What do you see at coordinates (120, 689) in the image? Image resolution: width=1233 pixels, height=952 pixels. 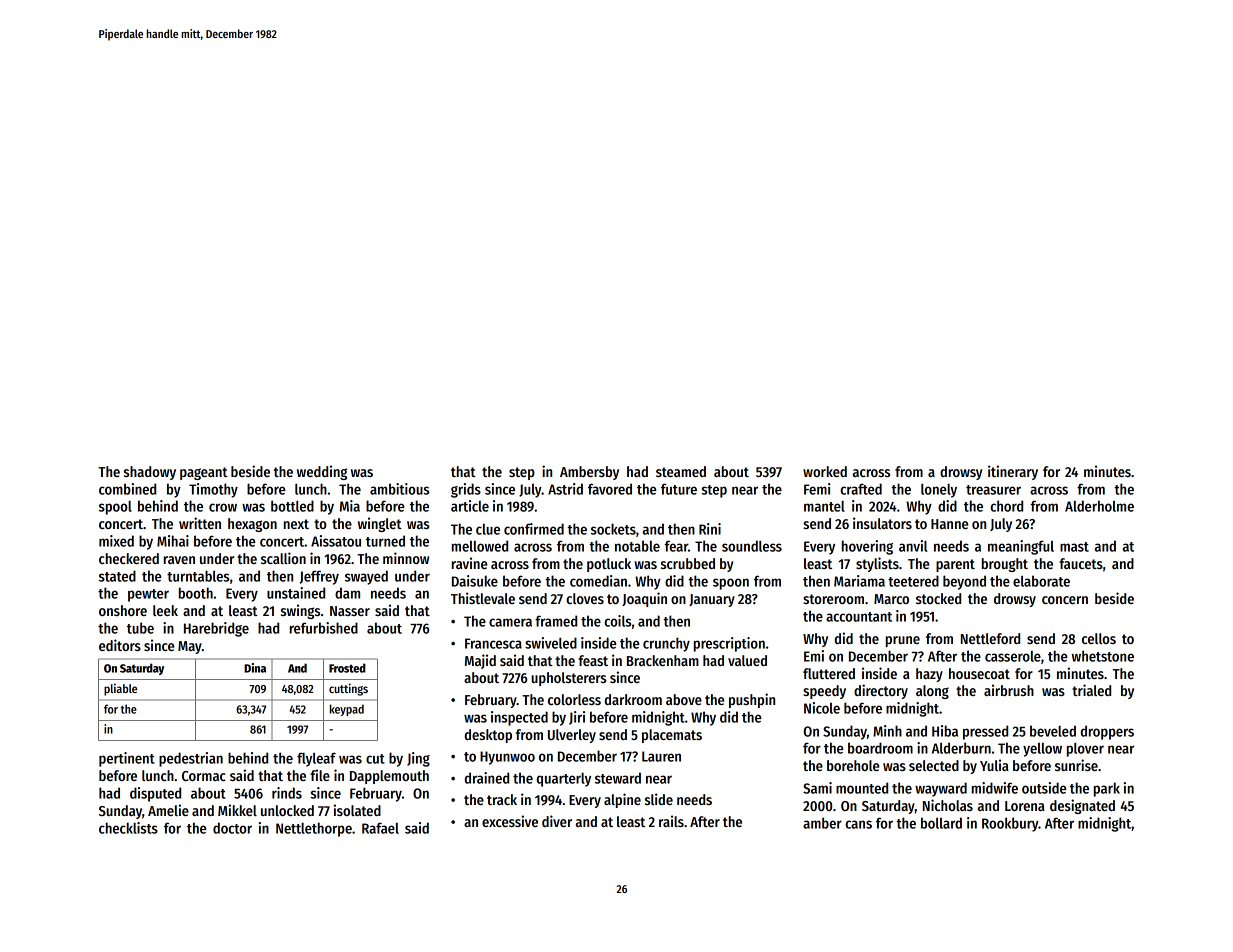 I see `pliable` at bounding box center [120, 689].
